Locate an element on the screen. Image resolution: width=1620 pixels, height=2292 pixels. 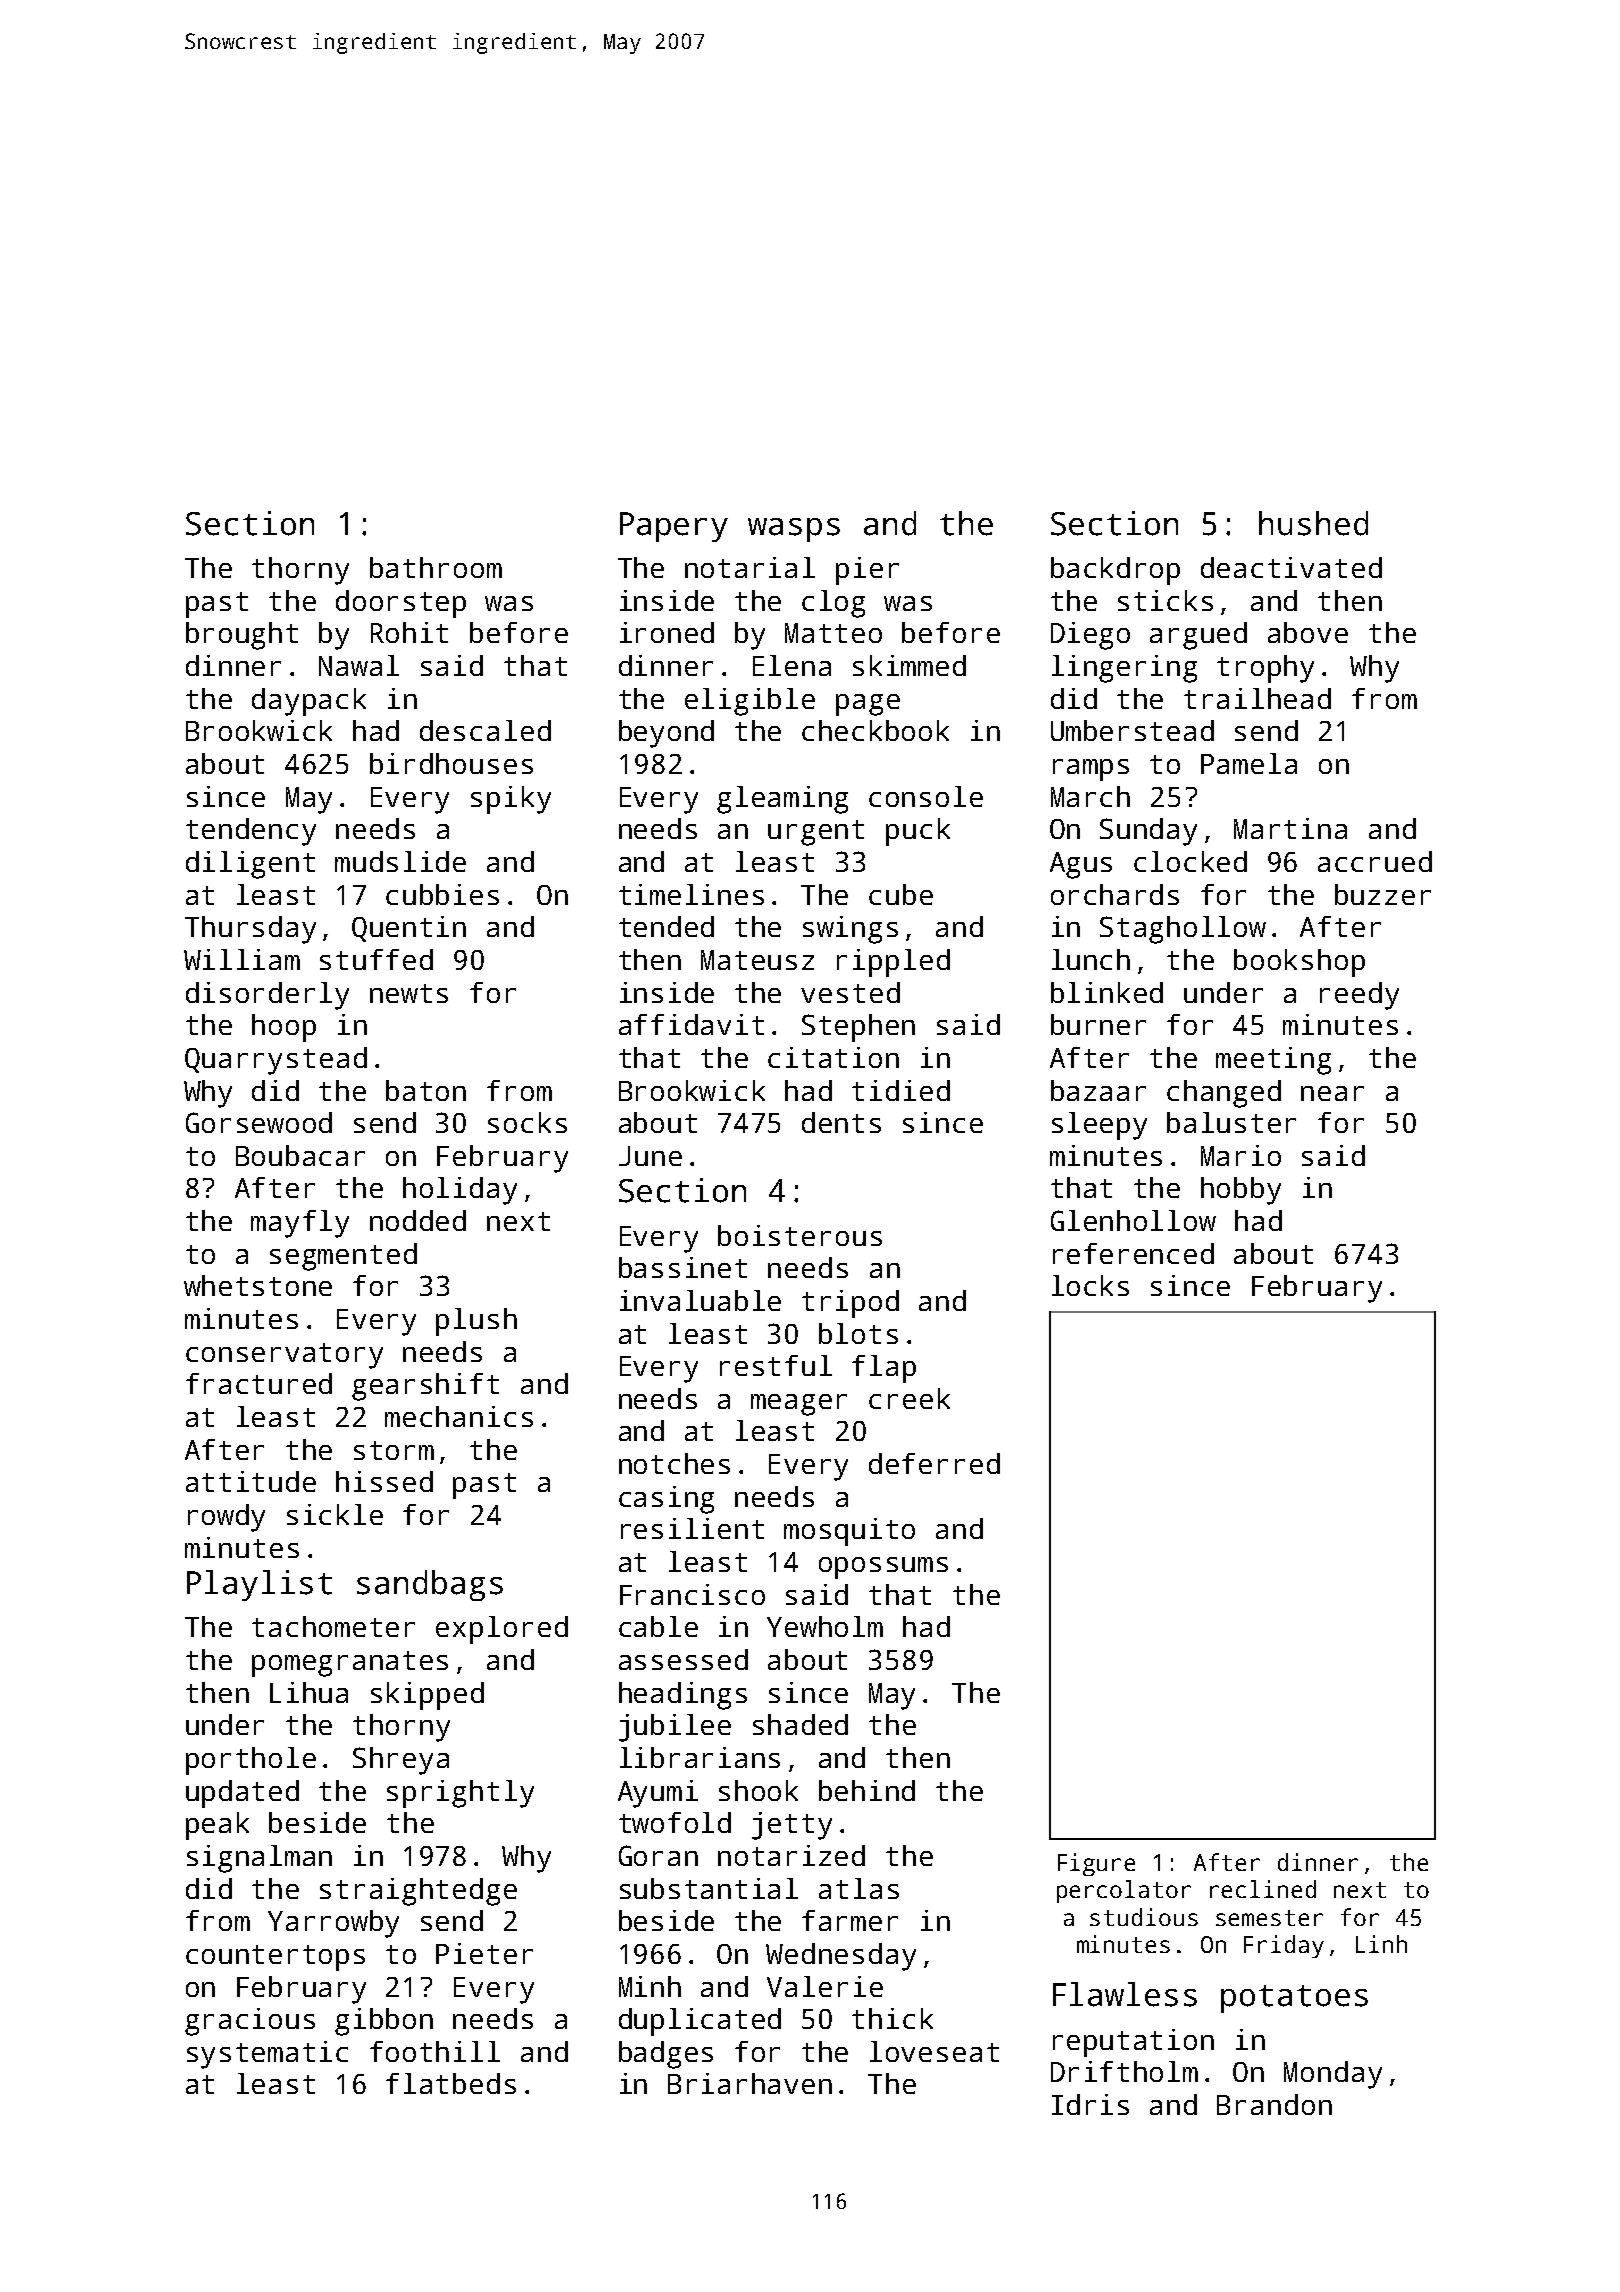
wasps is located at coordinates (794, 530).
